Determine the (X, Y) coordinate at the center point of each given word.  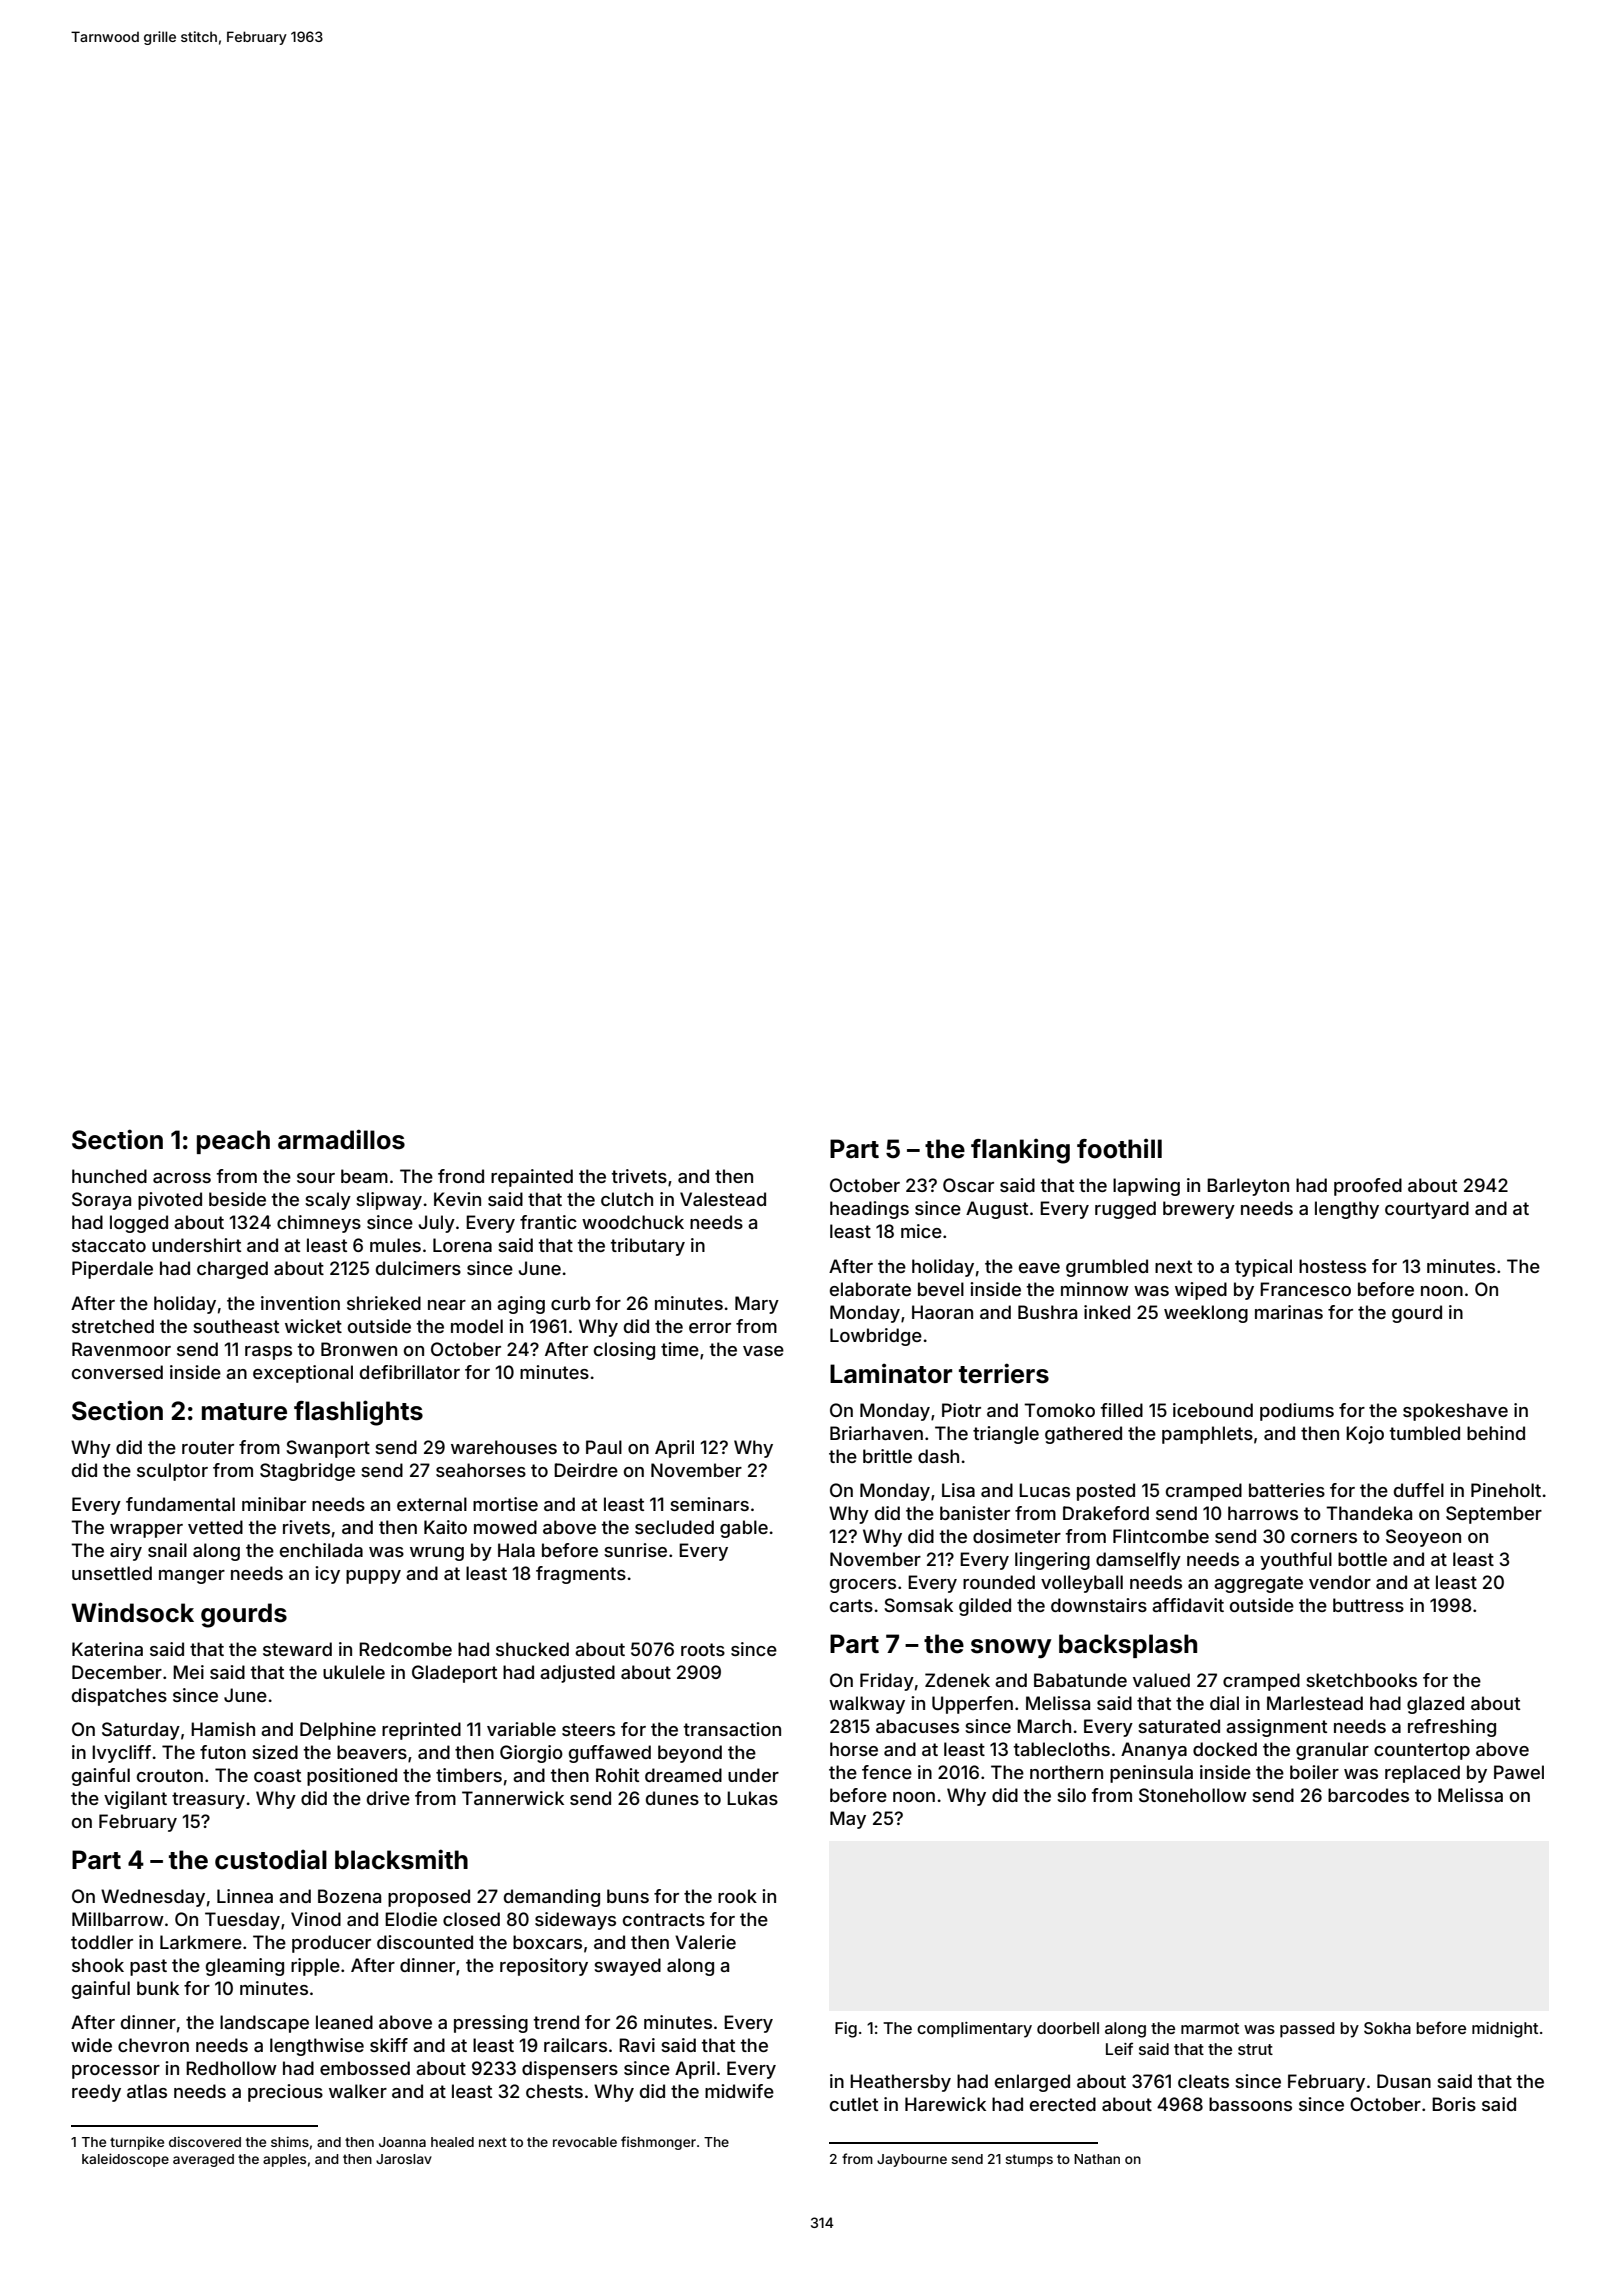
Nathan (1097, 2159)
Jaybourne (912, 2160)
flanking (1020, 1151)
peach (233, 1142)
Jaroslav (404, 2159)
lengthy (1347, 1210)
